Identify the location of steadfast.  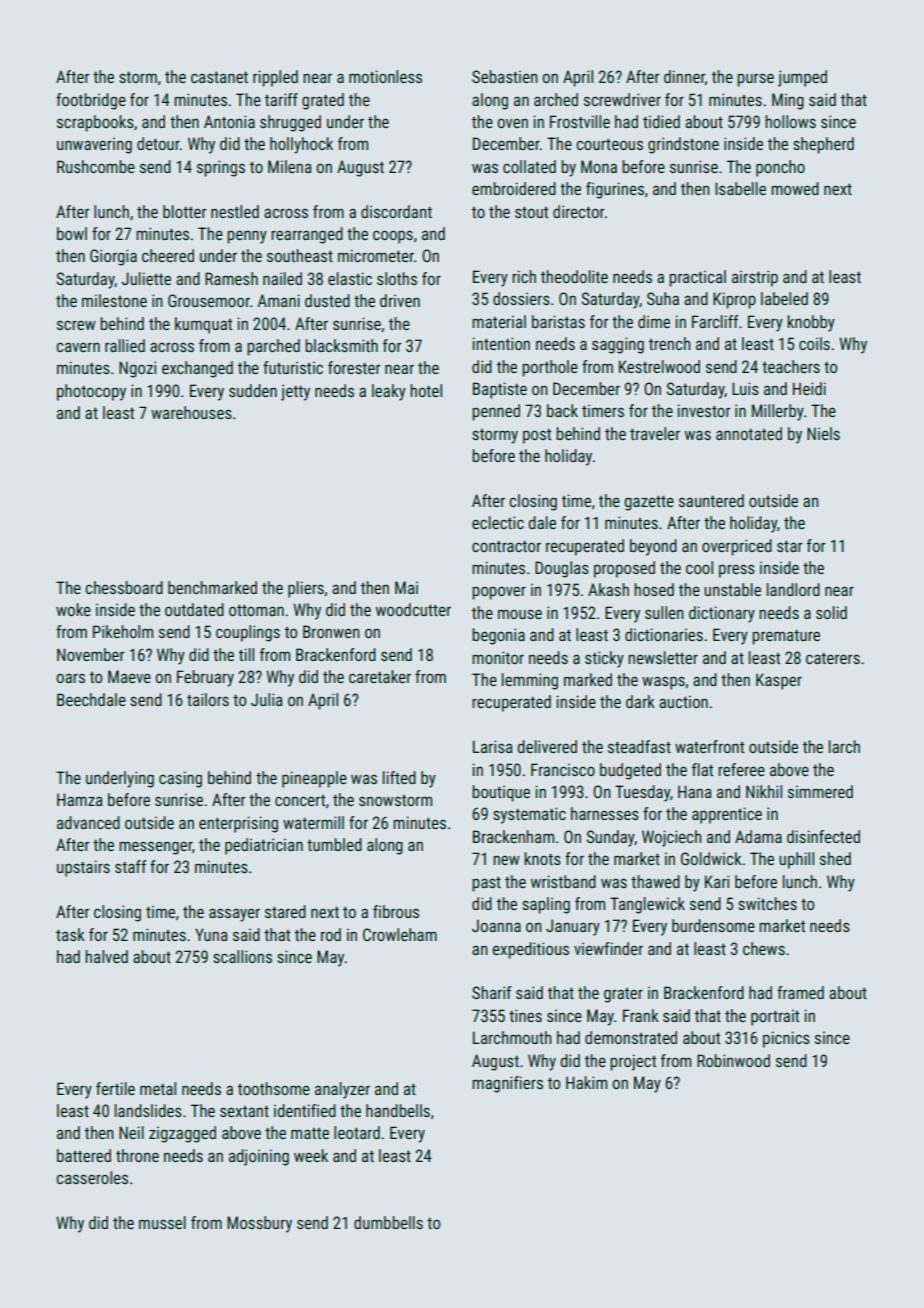
(639, 746).
